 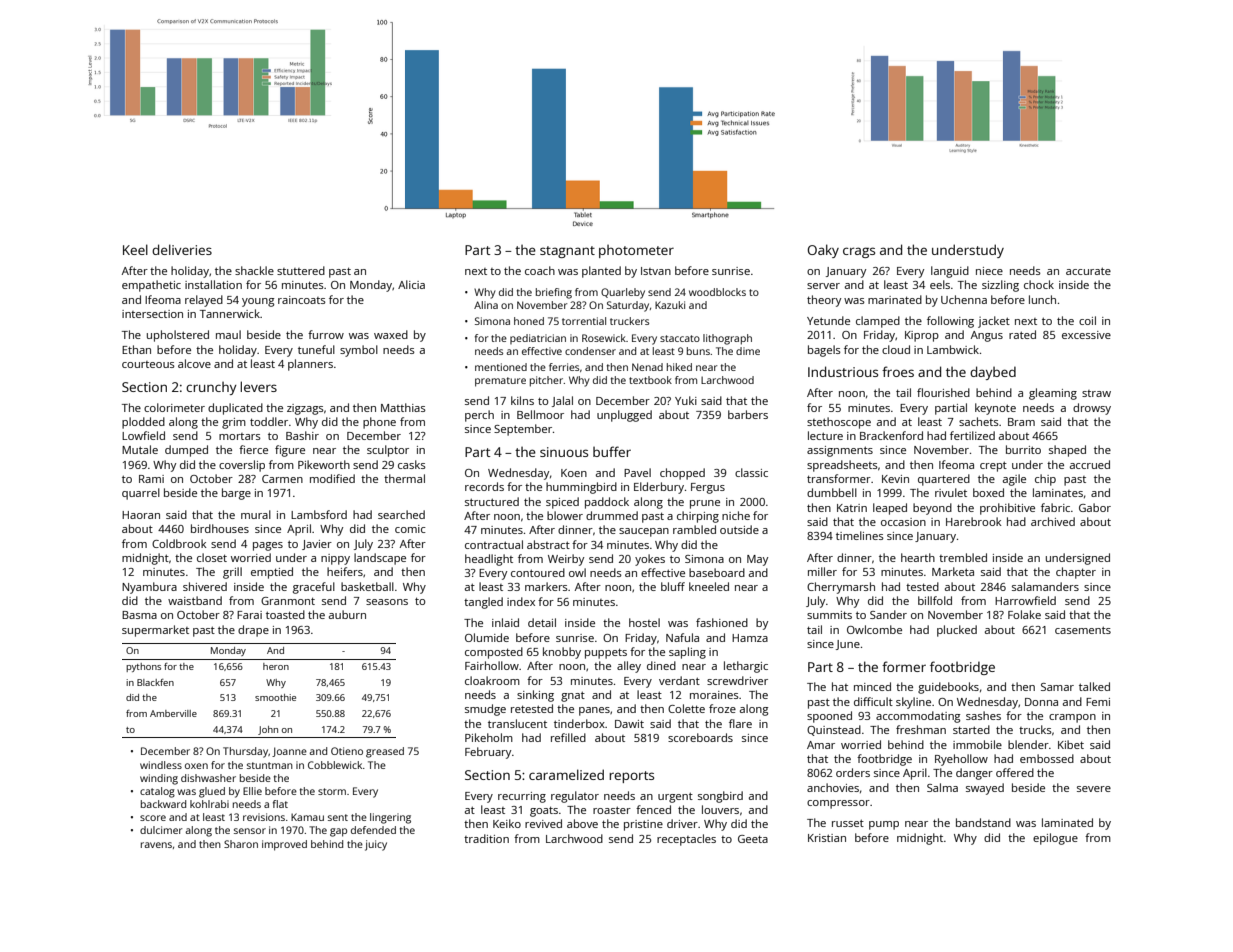 I want to click on moraines, so click(x=714, y=695).
